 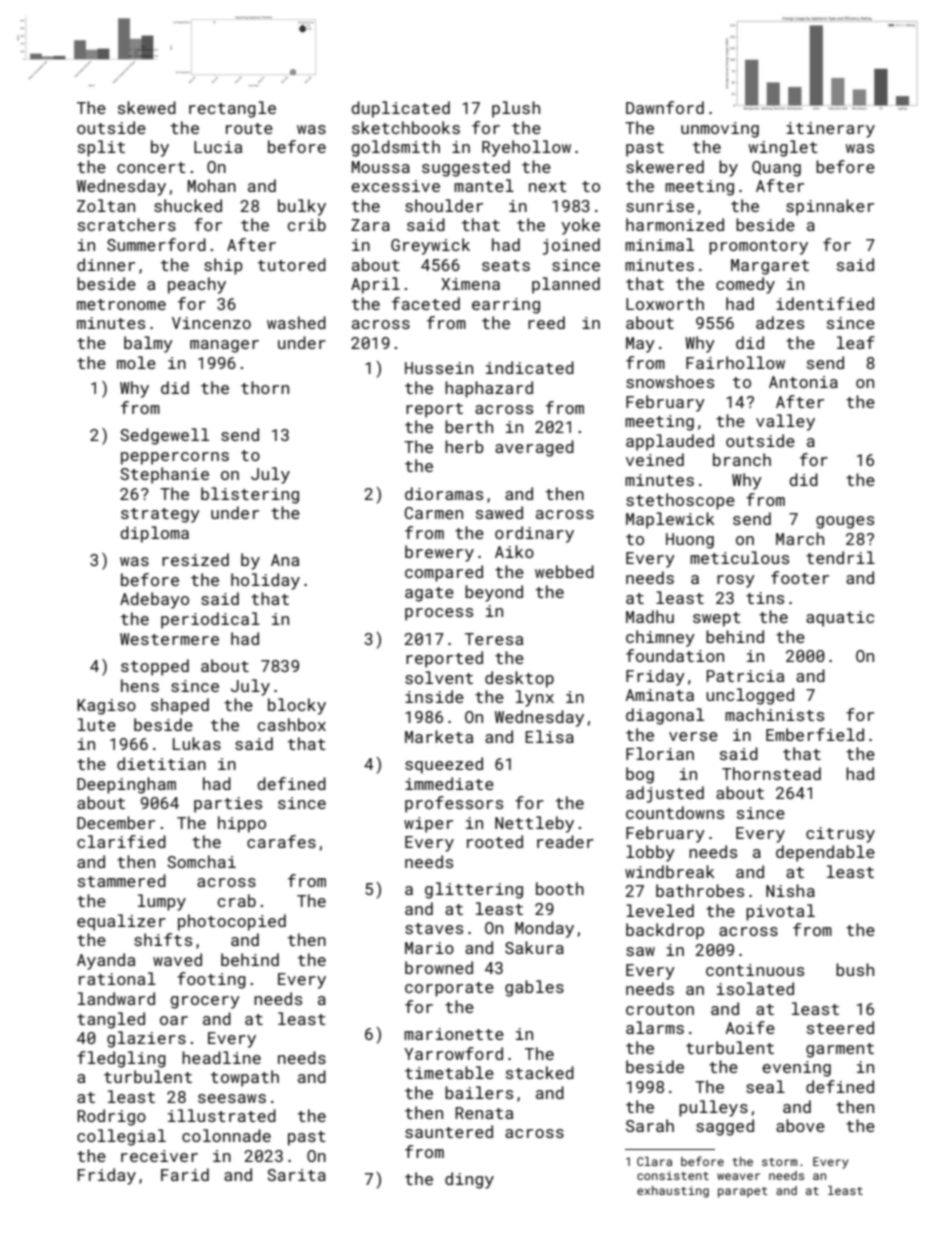 I want to click on Renata, so click(x=484, y=1113).
